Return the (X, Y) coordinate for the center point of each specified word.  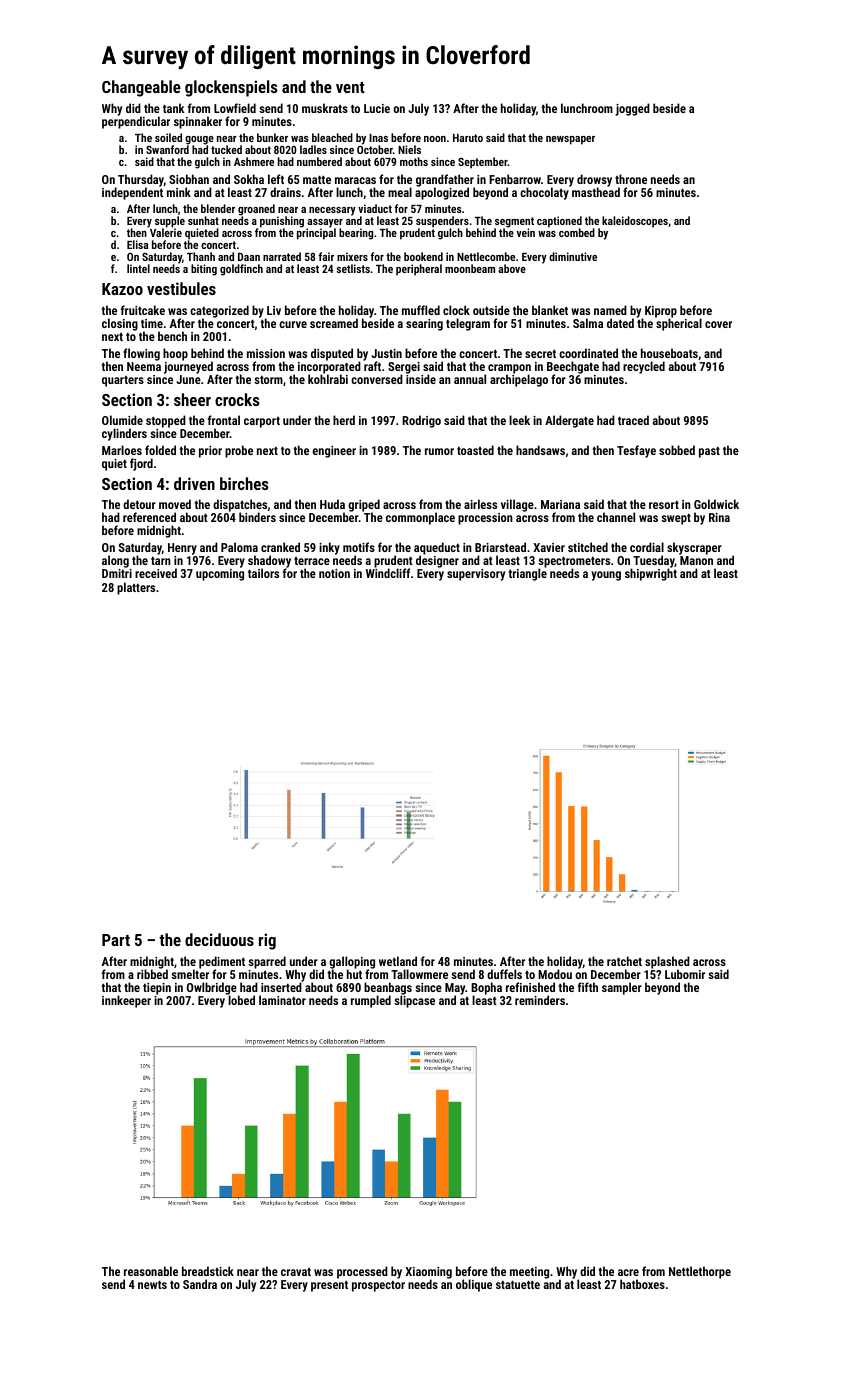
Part (116, 940)
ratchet (624, 961)
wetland (398, 961)
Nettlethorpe (700, 1272)
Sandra (200, 1284)
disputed (332, 354)
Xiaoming (428, 1273)
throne (631, 179)
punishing (282, 222)
